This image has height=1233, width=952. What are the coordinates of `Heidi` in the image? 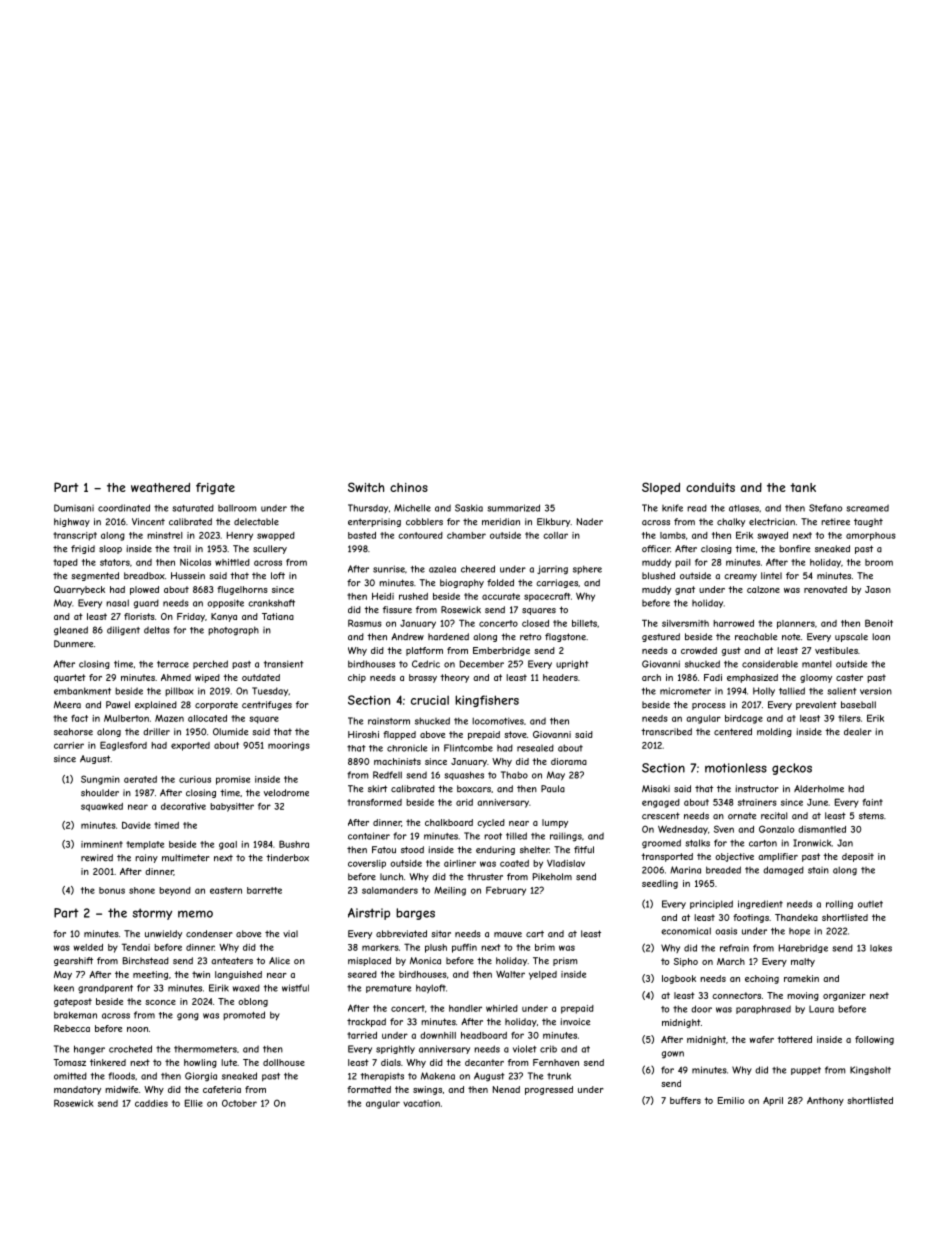 It's located at (383, 596).
